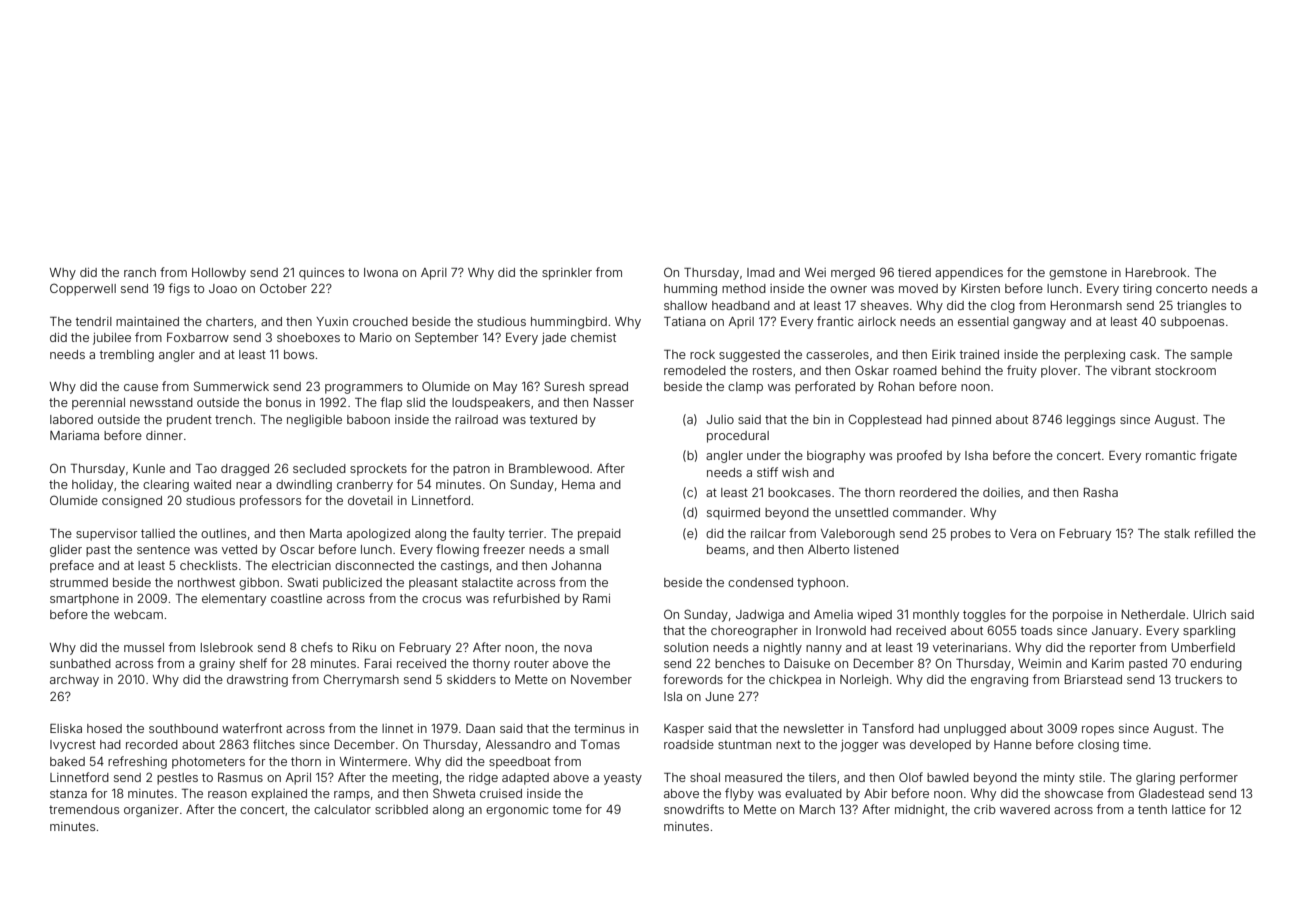 This screenshot has height=924, width=1308. Describe the element at coordinates (719, 696) in the screenshot. I see `June` at that location.
